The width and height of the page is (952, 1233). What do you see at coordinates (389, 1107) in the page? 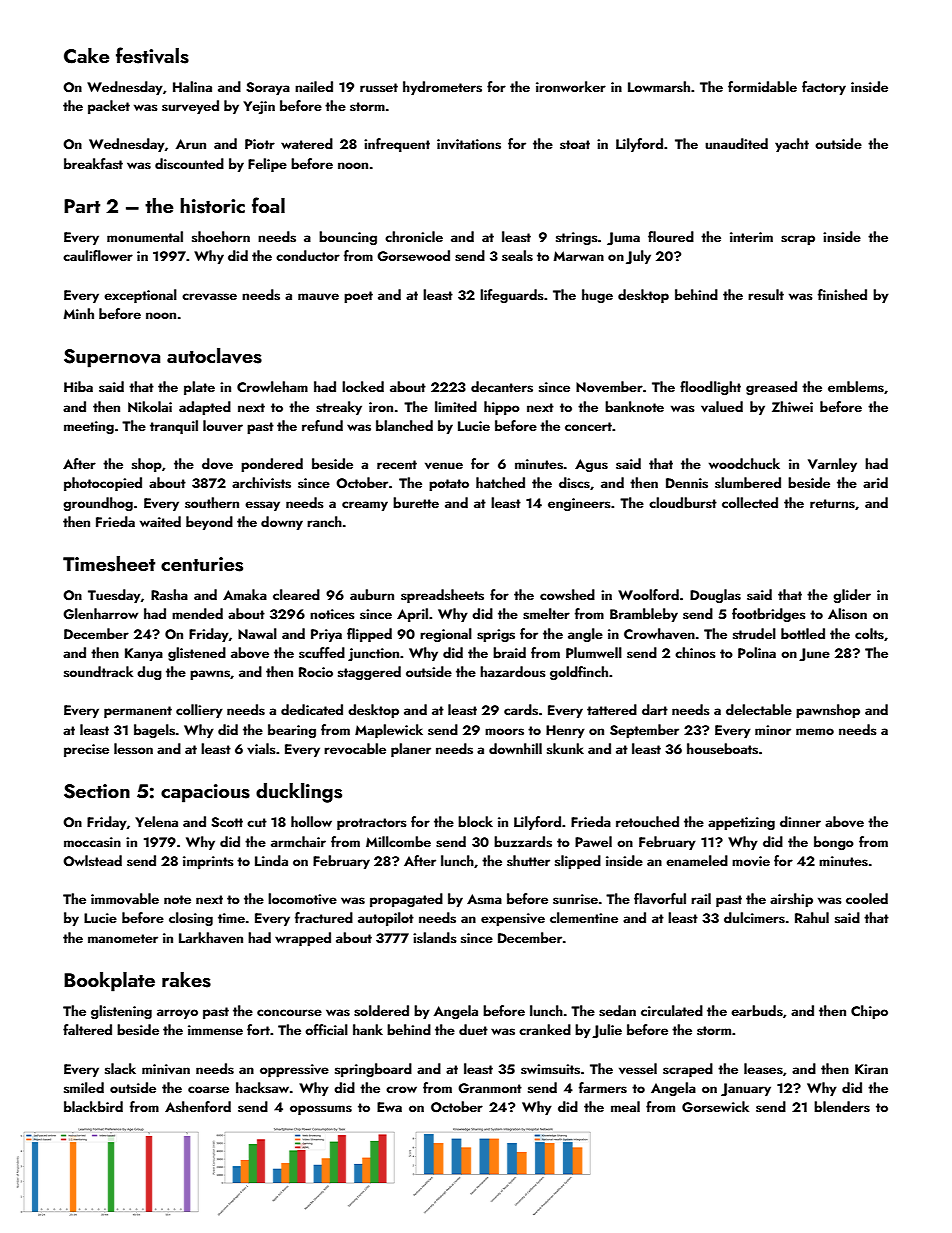
I see `Ewa` at bounding box center [389, 1107].
